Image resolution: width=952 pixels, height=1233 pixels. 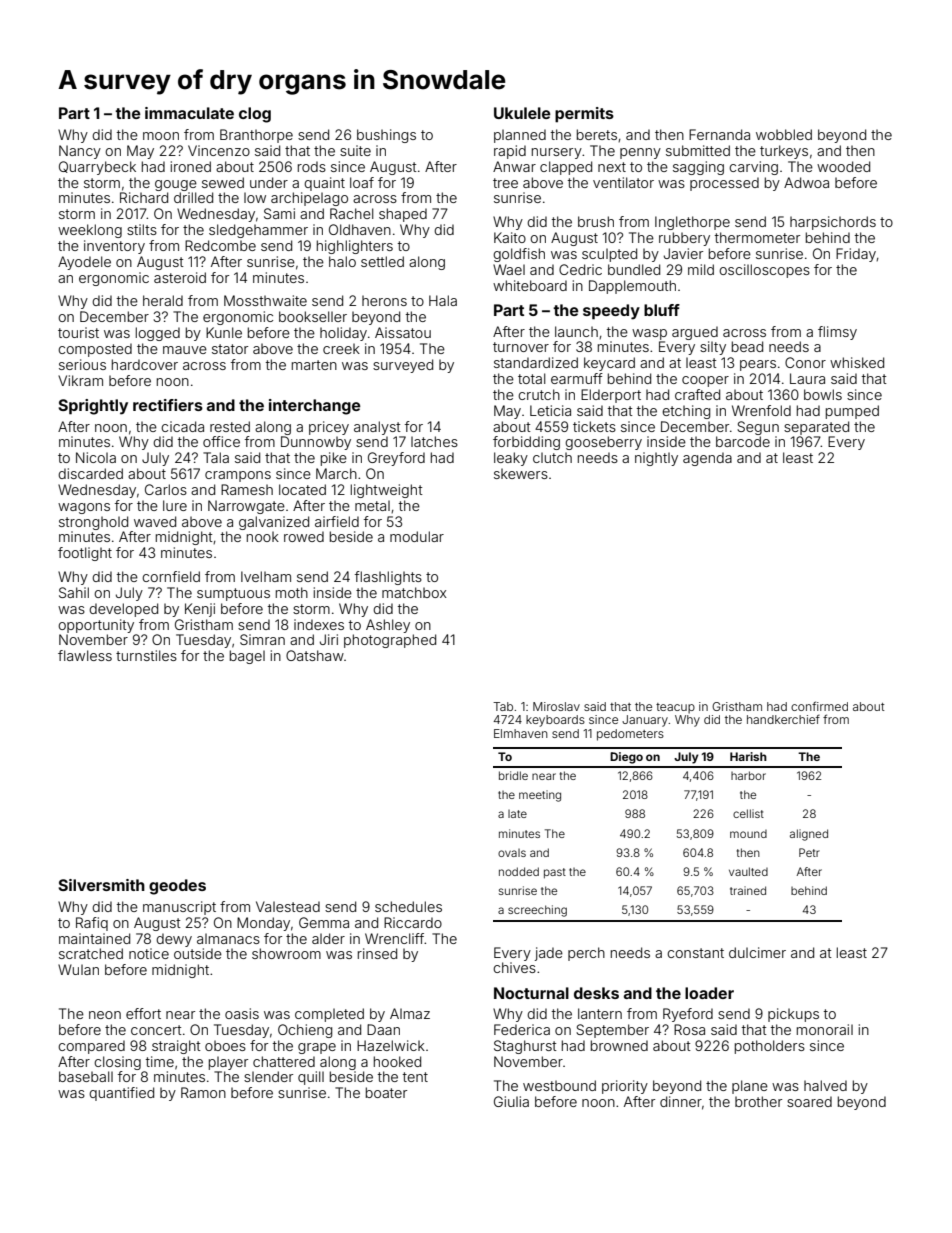 I want to click on Fernanda, so click(x=719, y=134).
